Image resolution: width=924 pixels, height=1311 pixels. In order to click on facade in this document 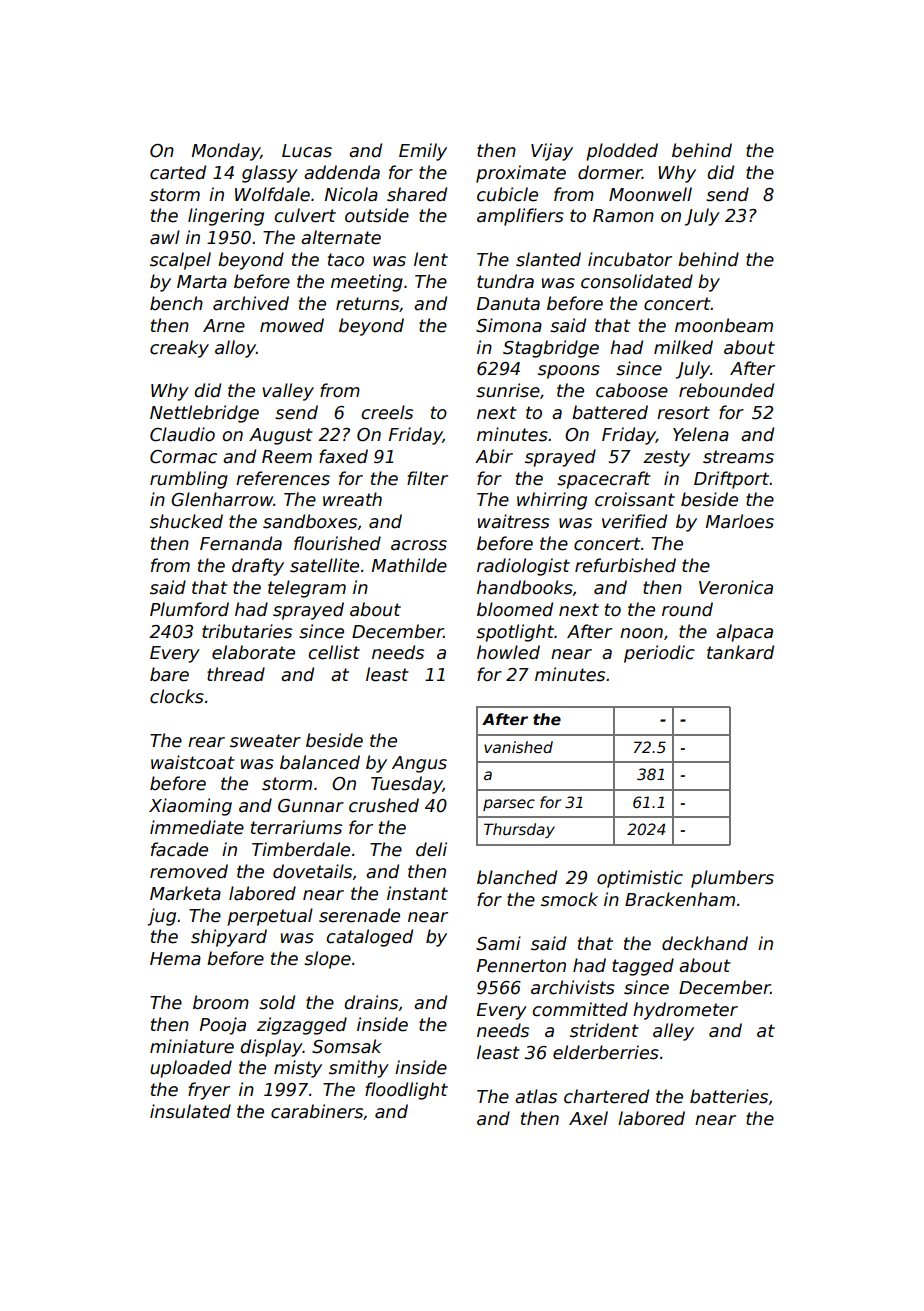, I will do `click(179, 849)`.
